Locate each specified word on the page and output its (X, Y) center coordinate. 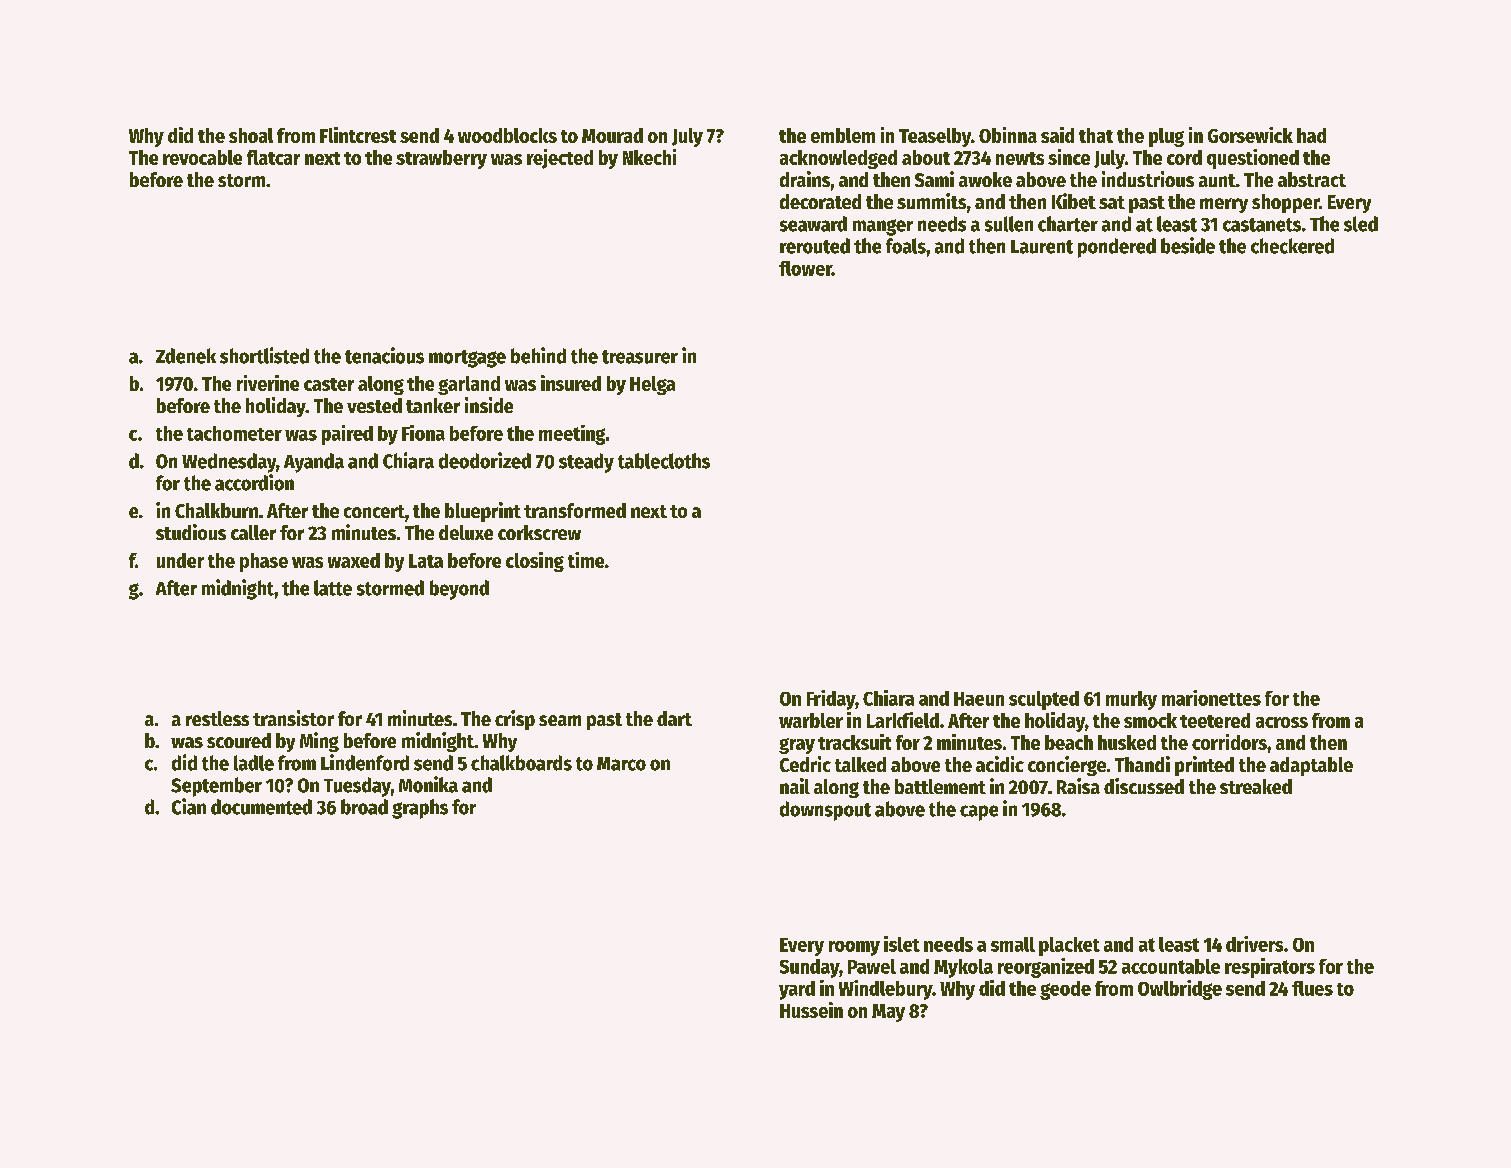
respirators (1270, 968)
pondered (1117, 248)
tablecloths (664, 461)
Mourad (612, 135)
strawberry (441, 159)
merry (1224, 205)
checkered (1292, 246)
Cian (189, 806)
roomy (854, 948)
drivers (1254, 944)
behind (538, 355)
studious (191, 532)
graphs (420, 809)
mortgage (467, 359)
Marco (621, 764)
